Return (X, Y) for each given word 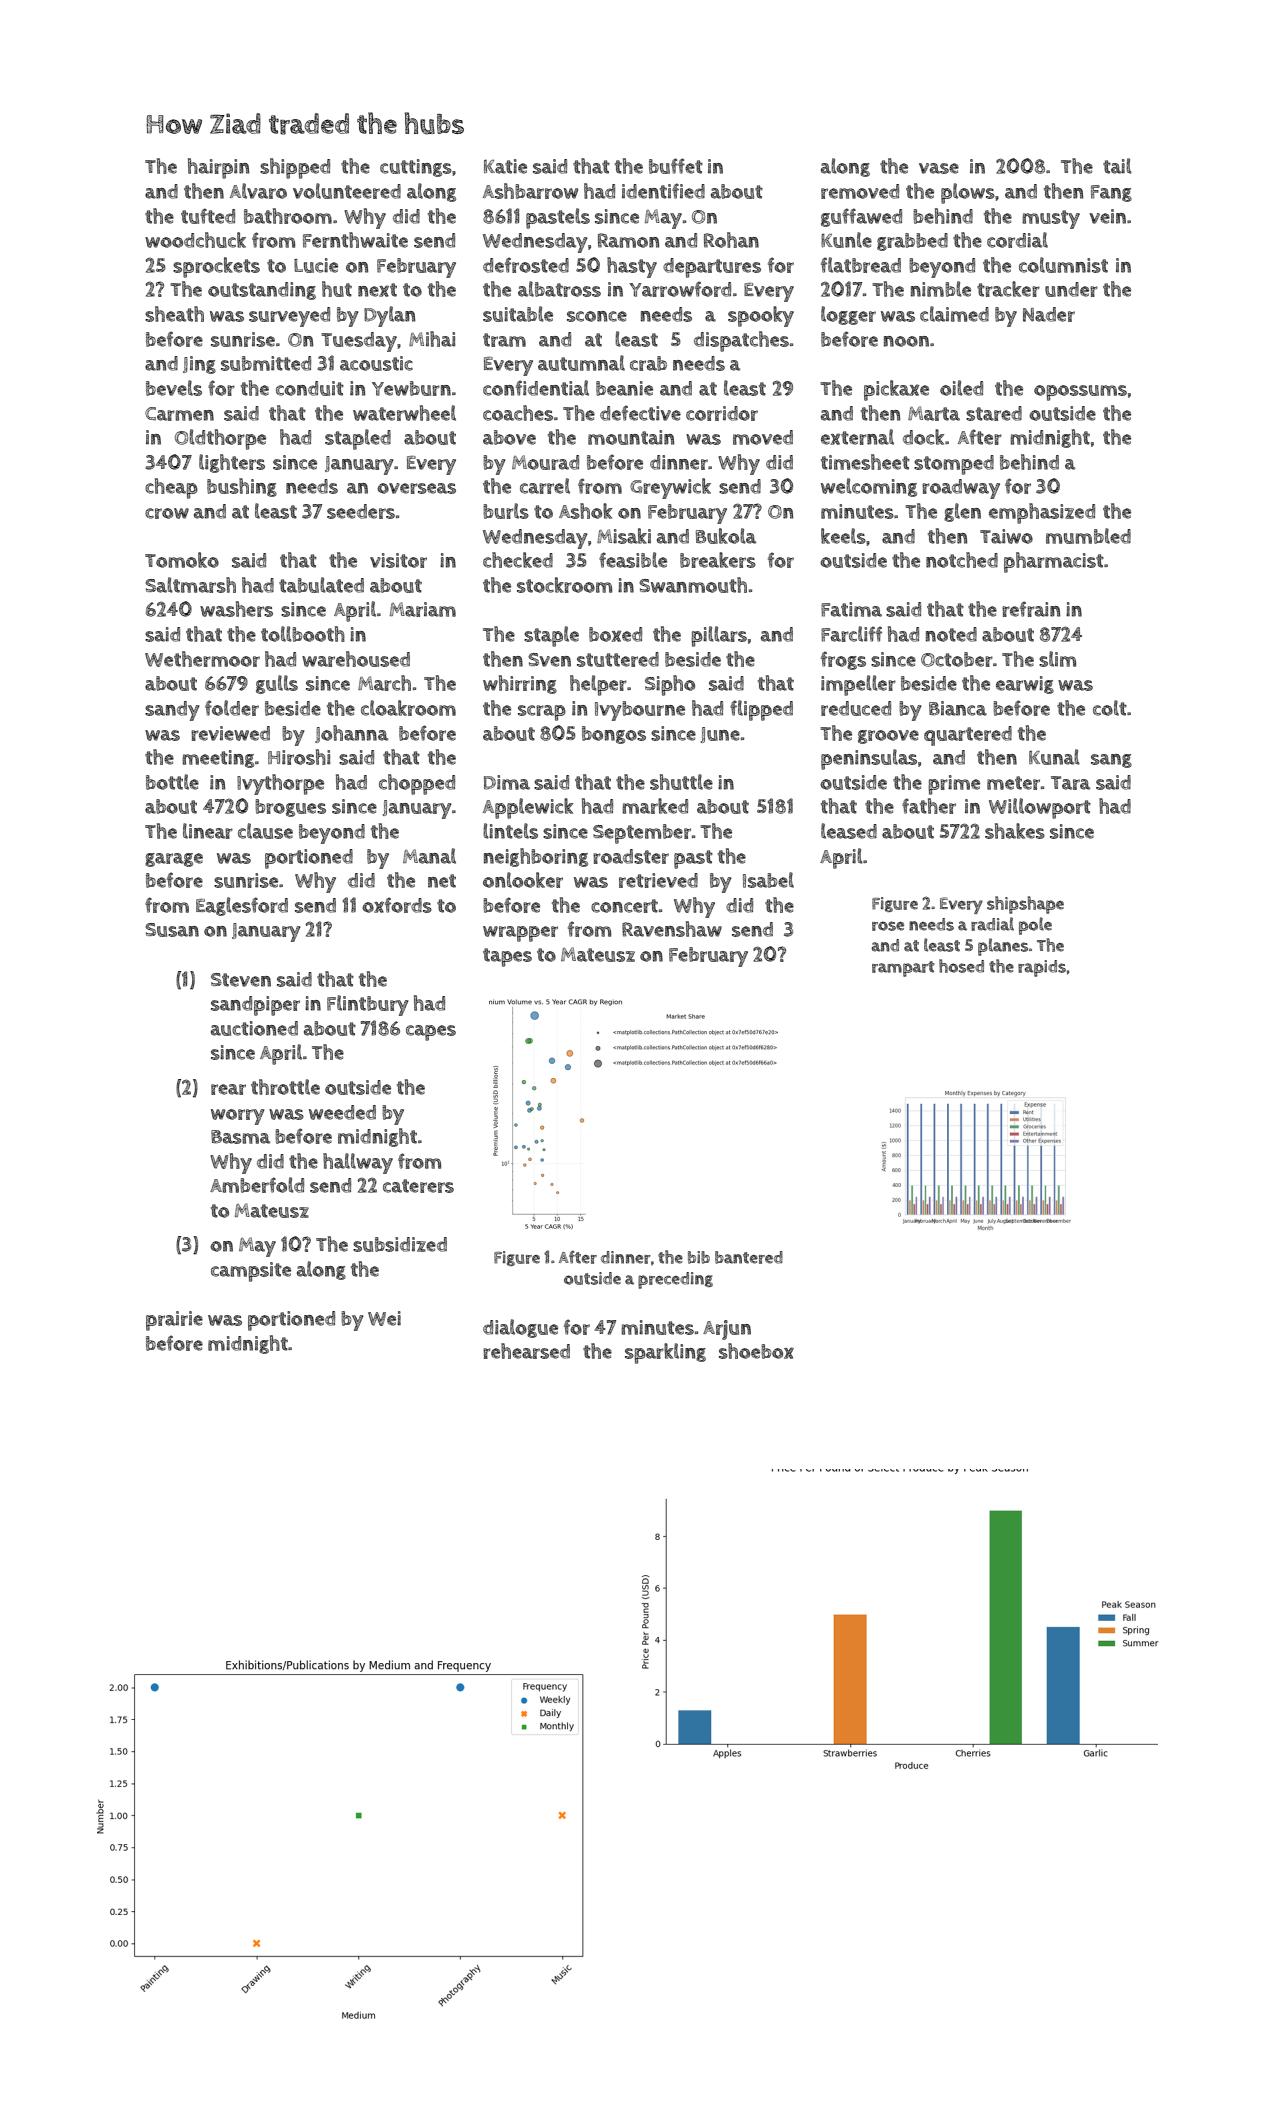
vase (939, 168)
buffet (676, 166)
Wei (384, 1318)
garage (174, 860)
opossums (1080, 393)
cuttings (416, 168)
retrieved (658, 880)
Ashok (585, 511)
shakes (1015, 831)
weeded (342, 1112)
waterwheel (404, 413)
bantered (749, 1257)
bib (699, 1257)
